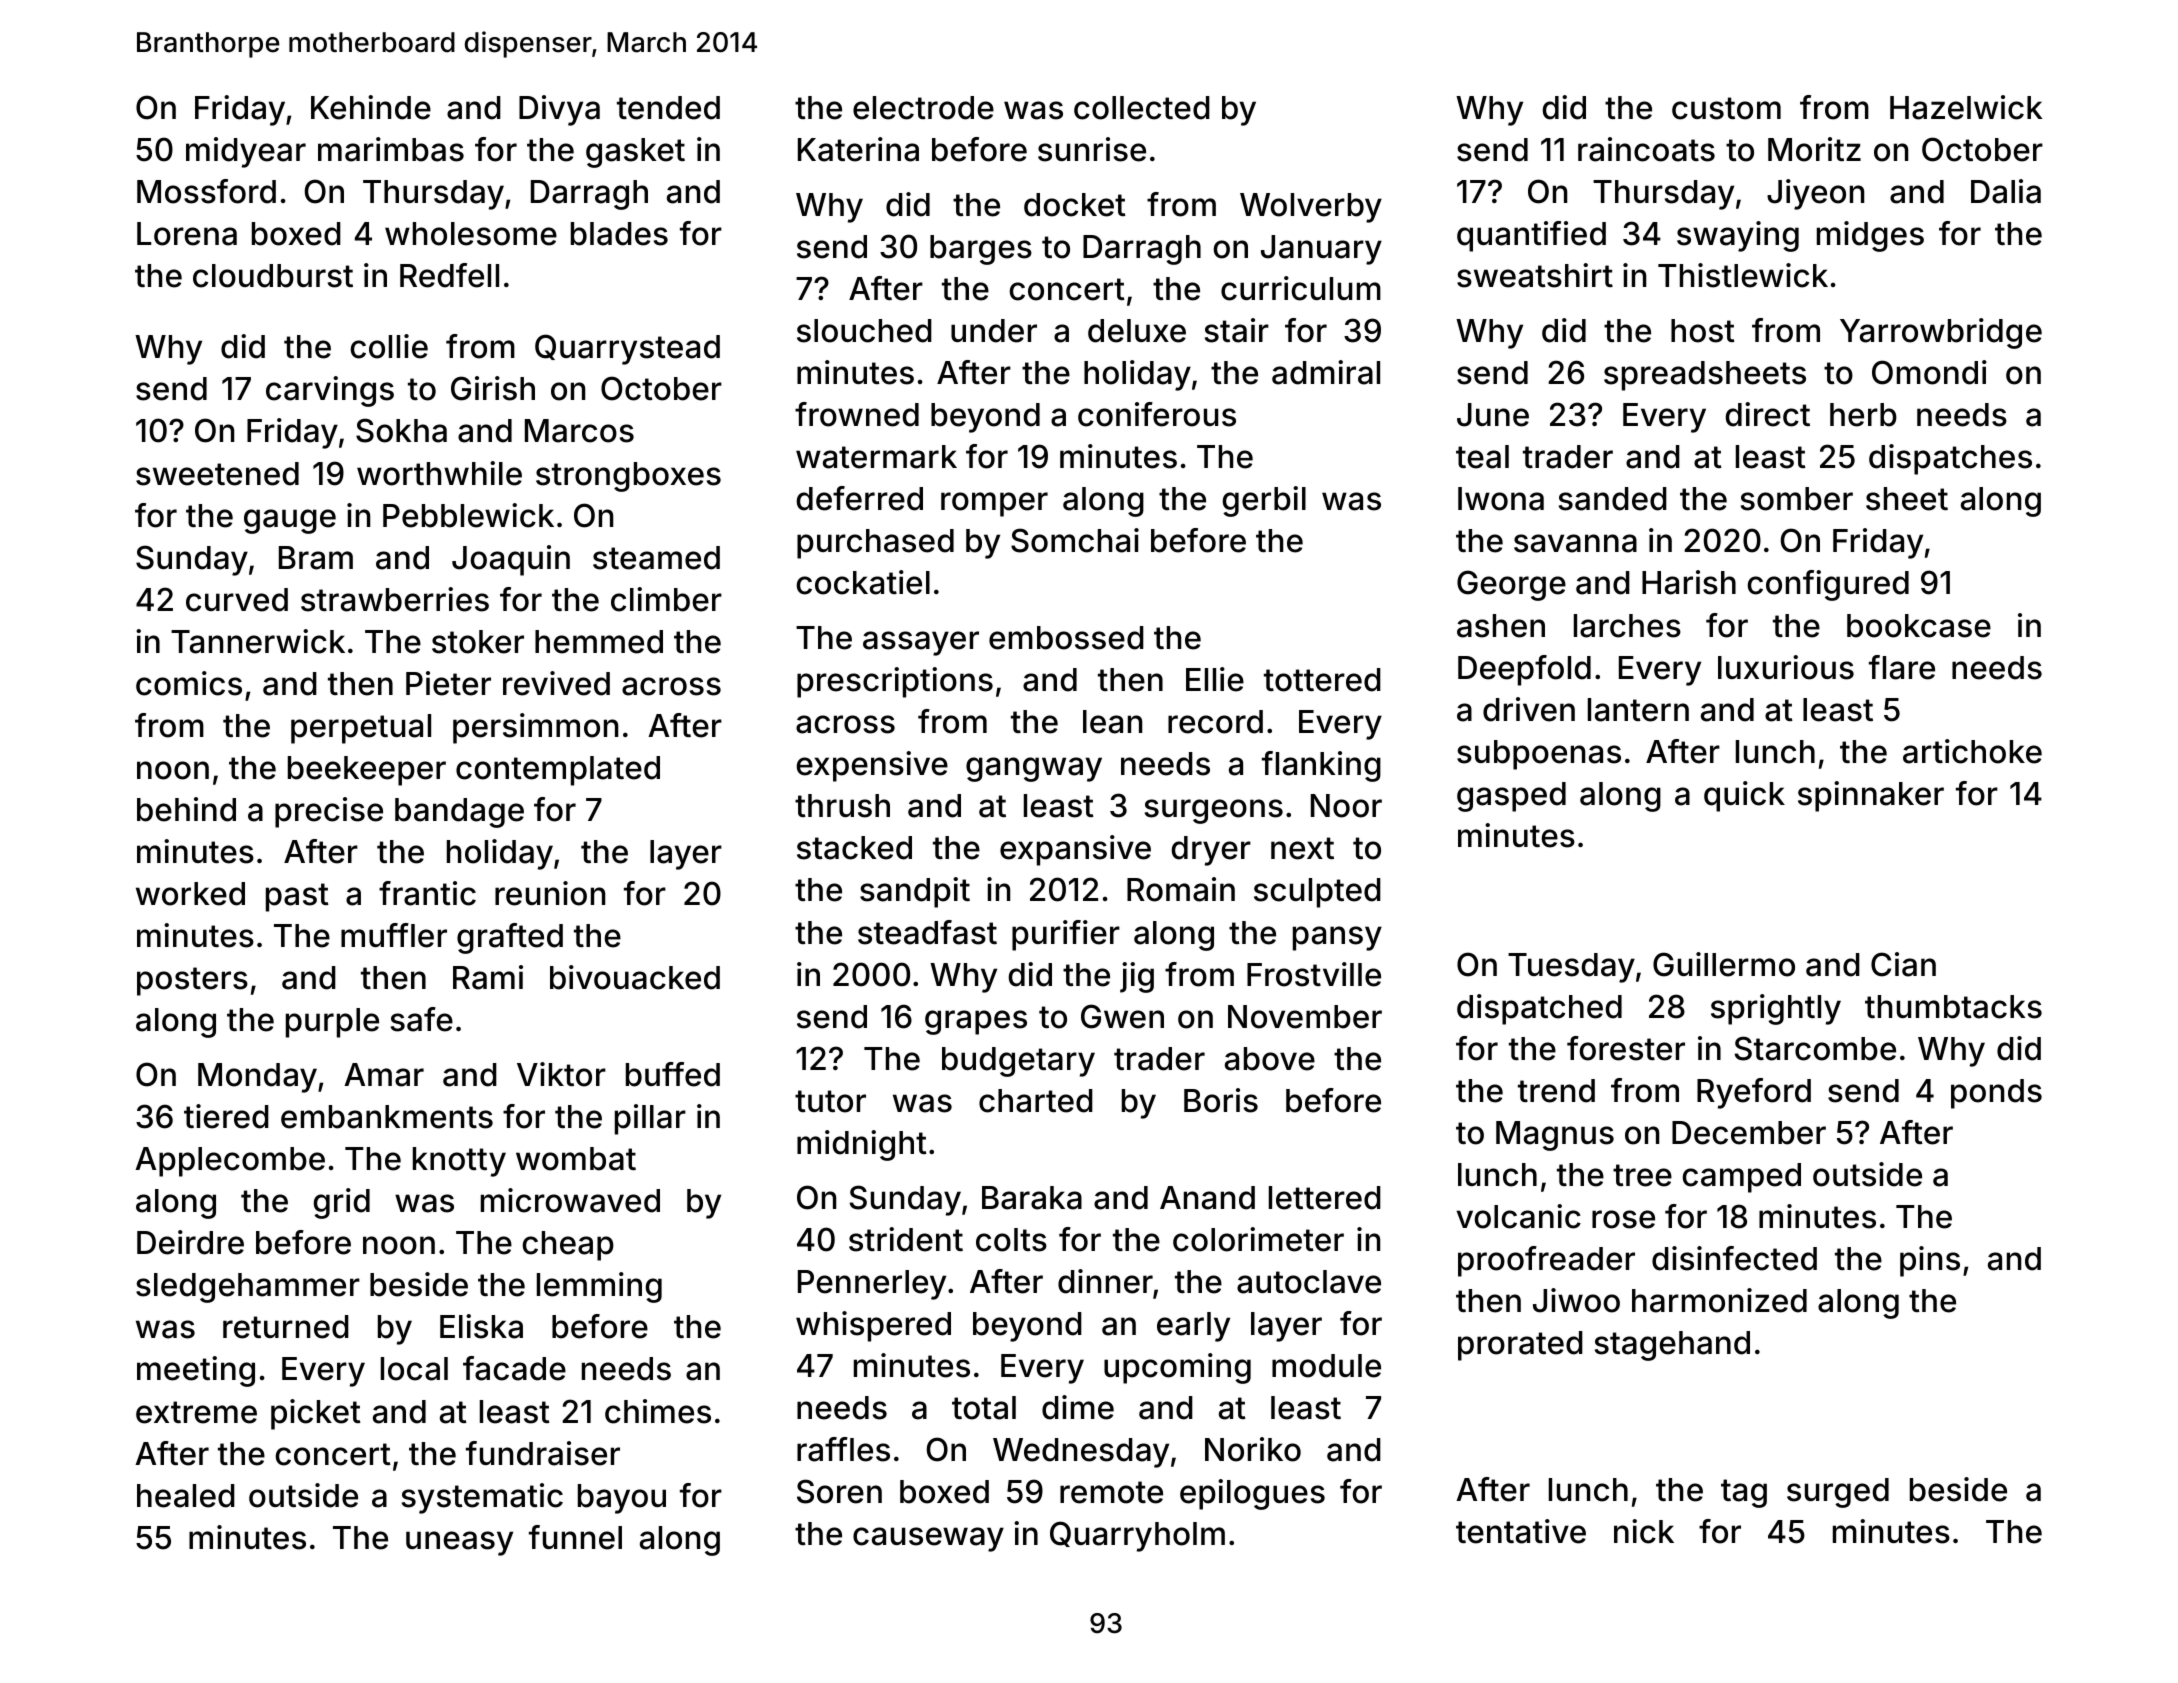 Image resolution: width=2178 pixels, height=1683 pixels. What do you see at coordinates (237, 600) in the screenshot?
I see `curved` at bounding box center [237, 600].
